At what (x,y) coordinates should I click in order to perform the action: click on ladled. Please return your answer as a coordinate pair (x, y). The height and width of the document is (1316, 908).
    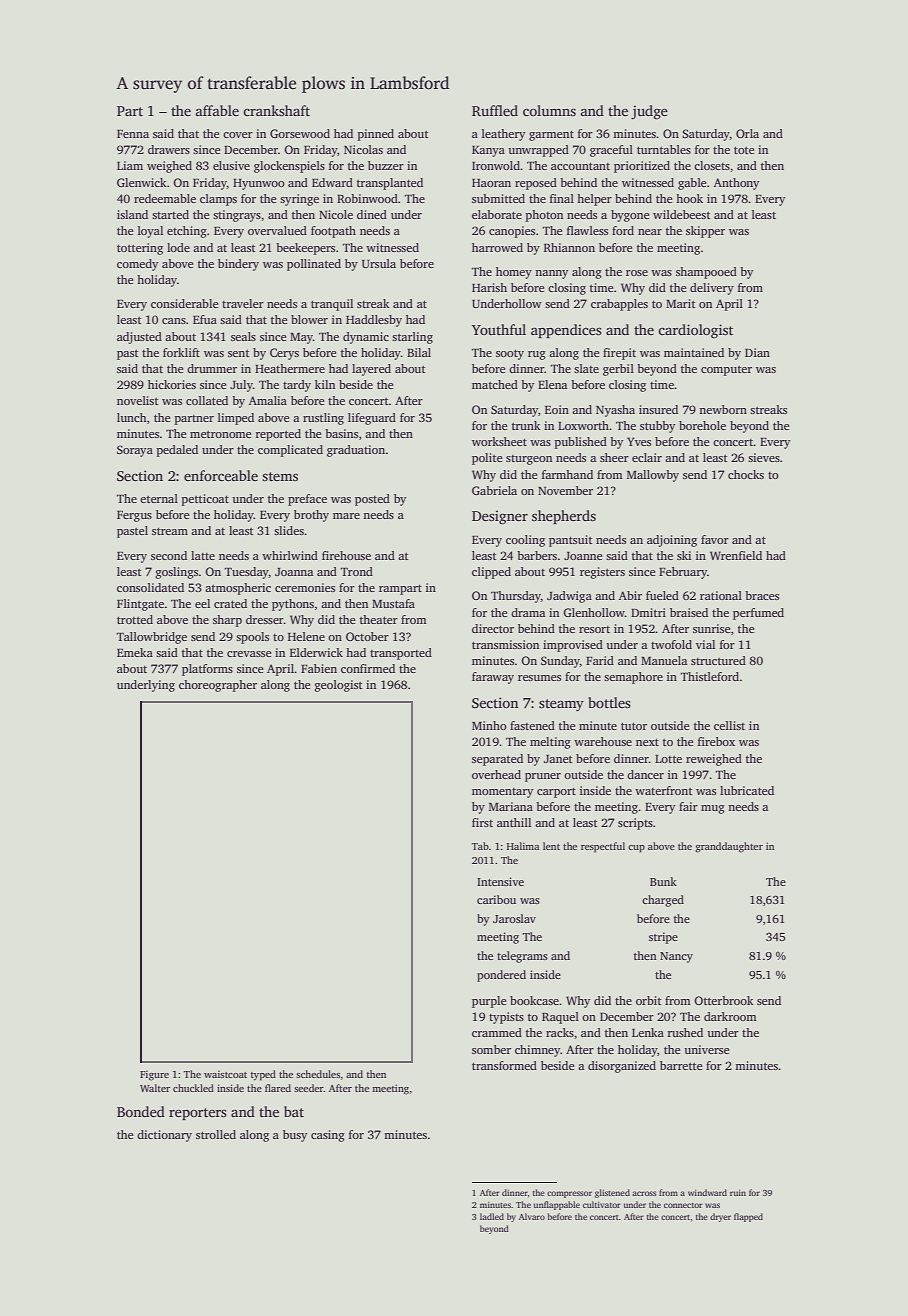
    Looking at the image, I should click on (492, 1216).
